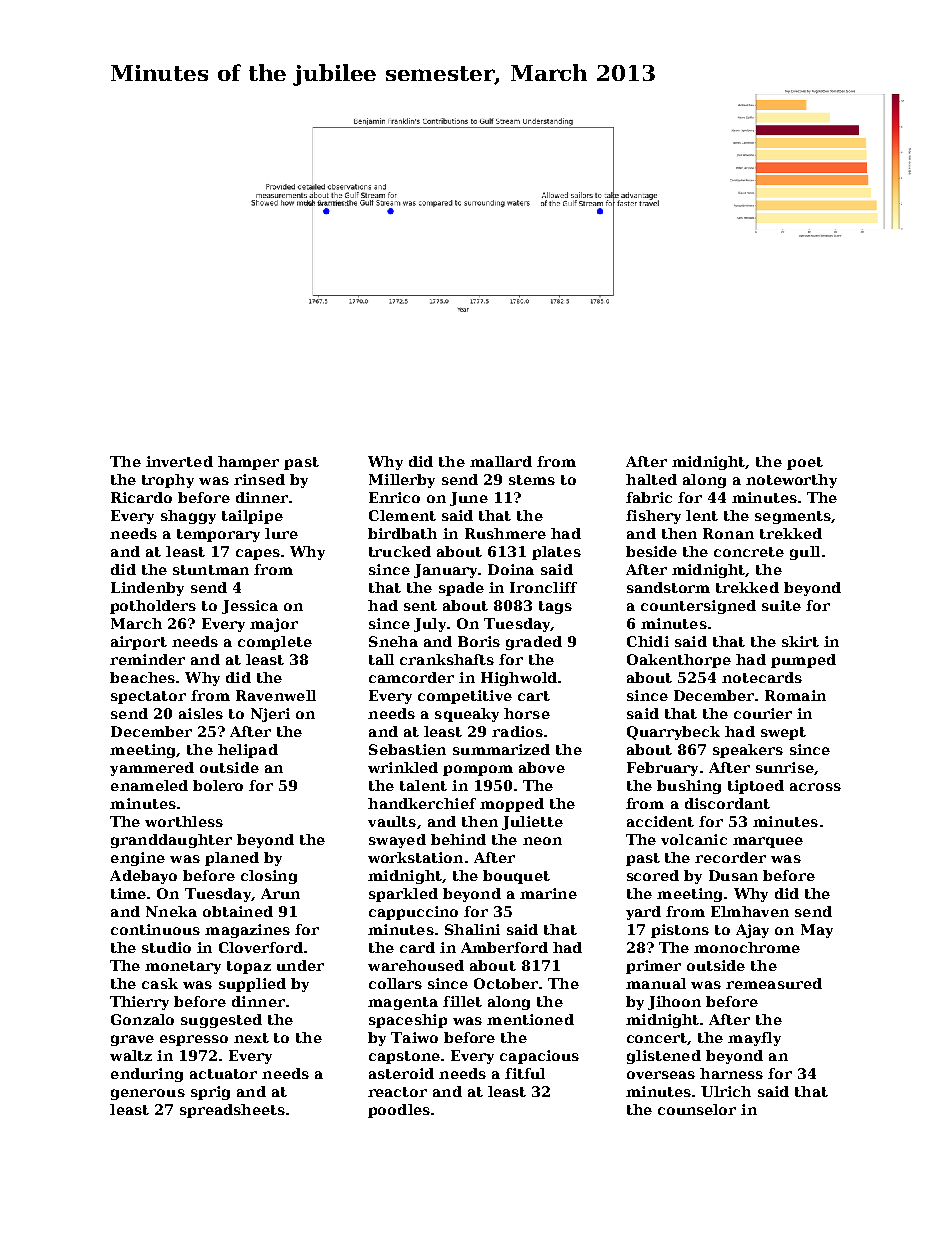 This image has width=952, height=1233. Describe the element at coordinates (152, 769) in the image. I see `yammered` at that location.
